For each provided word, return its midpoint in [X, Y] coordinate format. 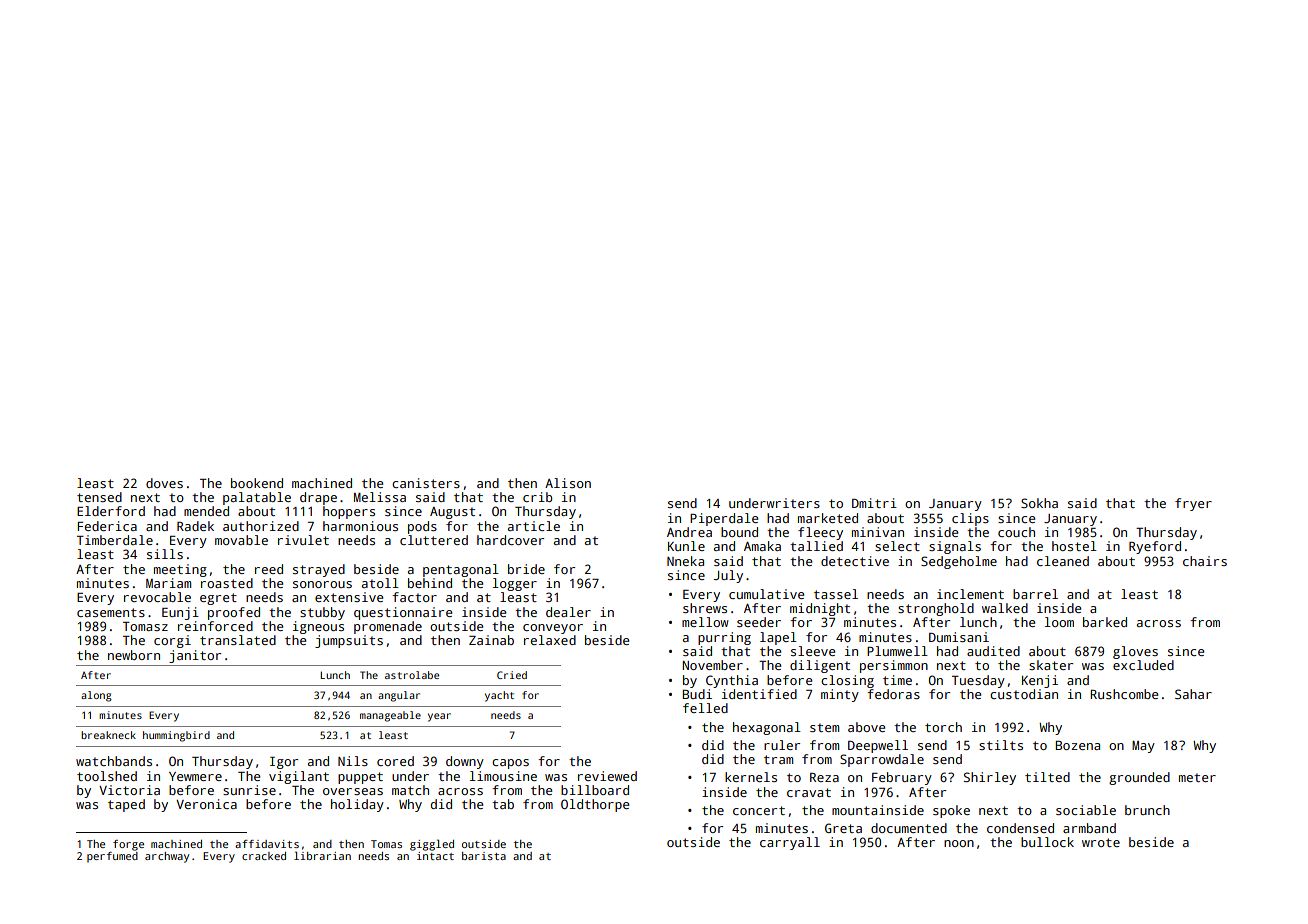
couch [1016, 532]
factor [414, 597]
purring [724, 638]
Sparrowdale [882, 760]
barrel [1035, 594]
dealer [568, 612]
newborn [134, 655]
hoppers [349, 512]
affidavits [267, 844]
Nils [353, 761]
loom [1059, 622]
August [452, 513]
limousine [503, 776]
